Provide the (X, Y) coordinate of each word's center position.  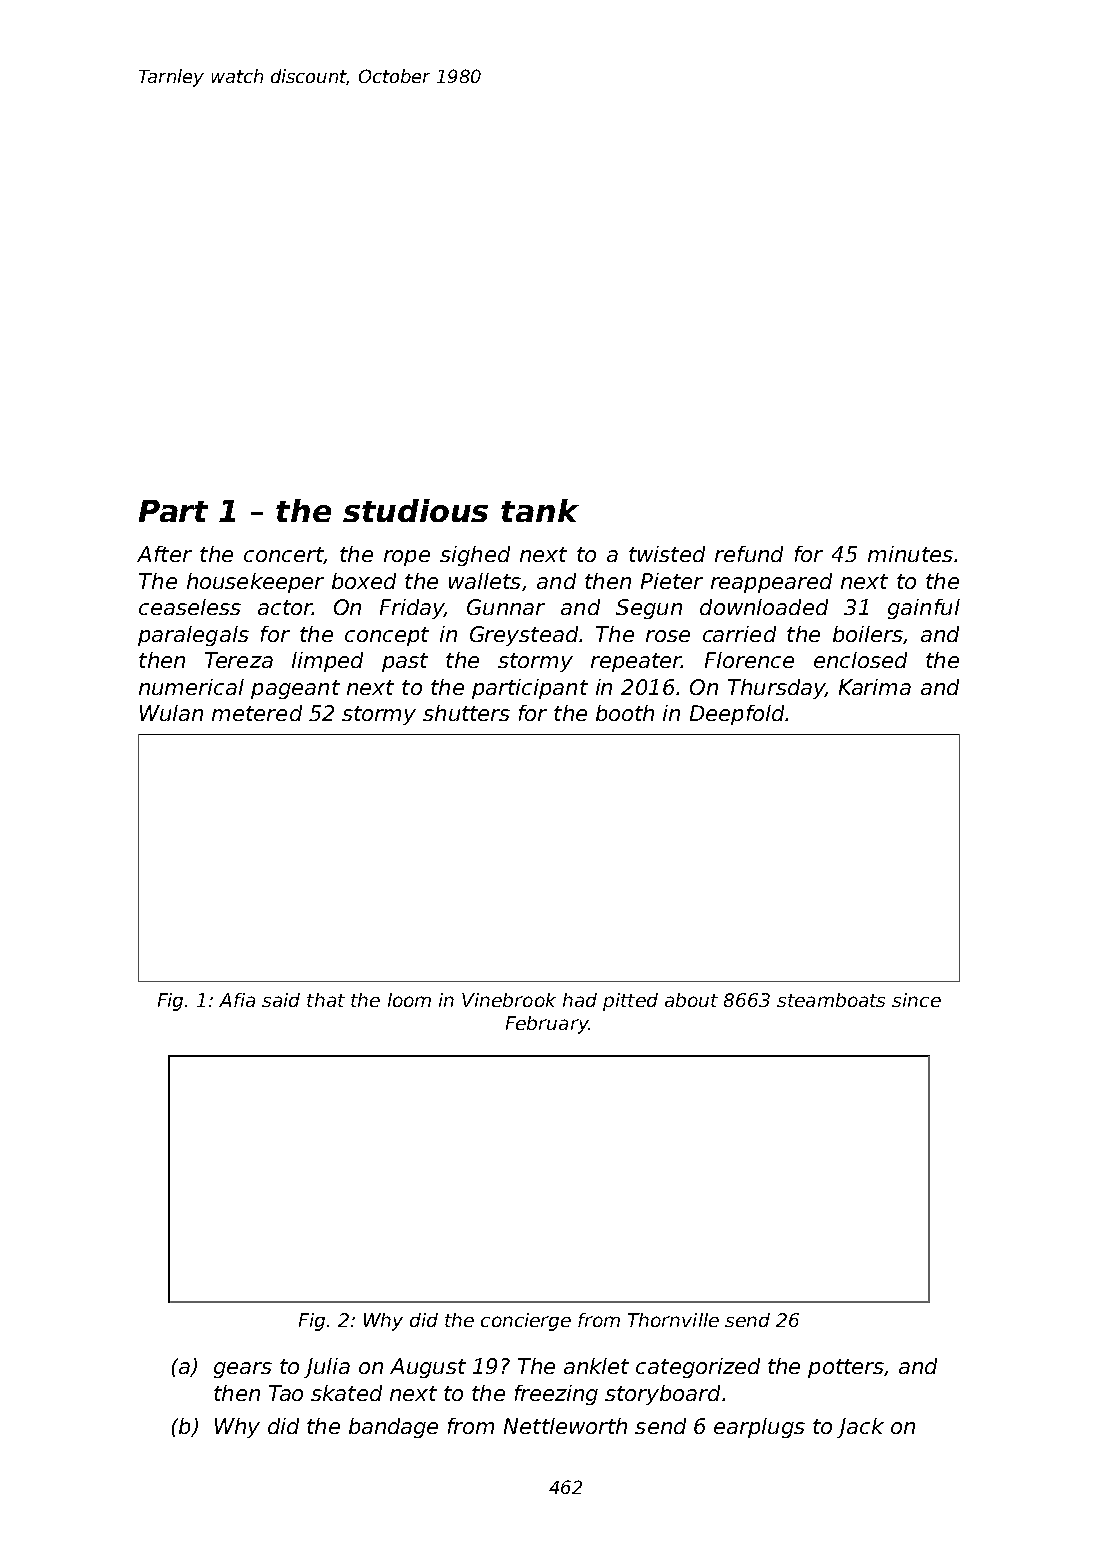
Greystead (524, 636)
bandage (393, 1428)
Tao (286, 1393)
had (580, 1000)
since (916, 1000)
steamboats (831, 1000)
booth (625, 713)
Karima (875, 687)
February (547, 1025)
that (326, 1000)
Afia (237, 1000)
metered (257, 713)
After (164, 554)
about (691, 1000)
